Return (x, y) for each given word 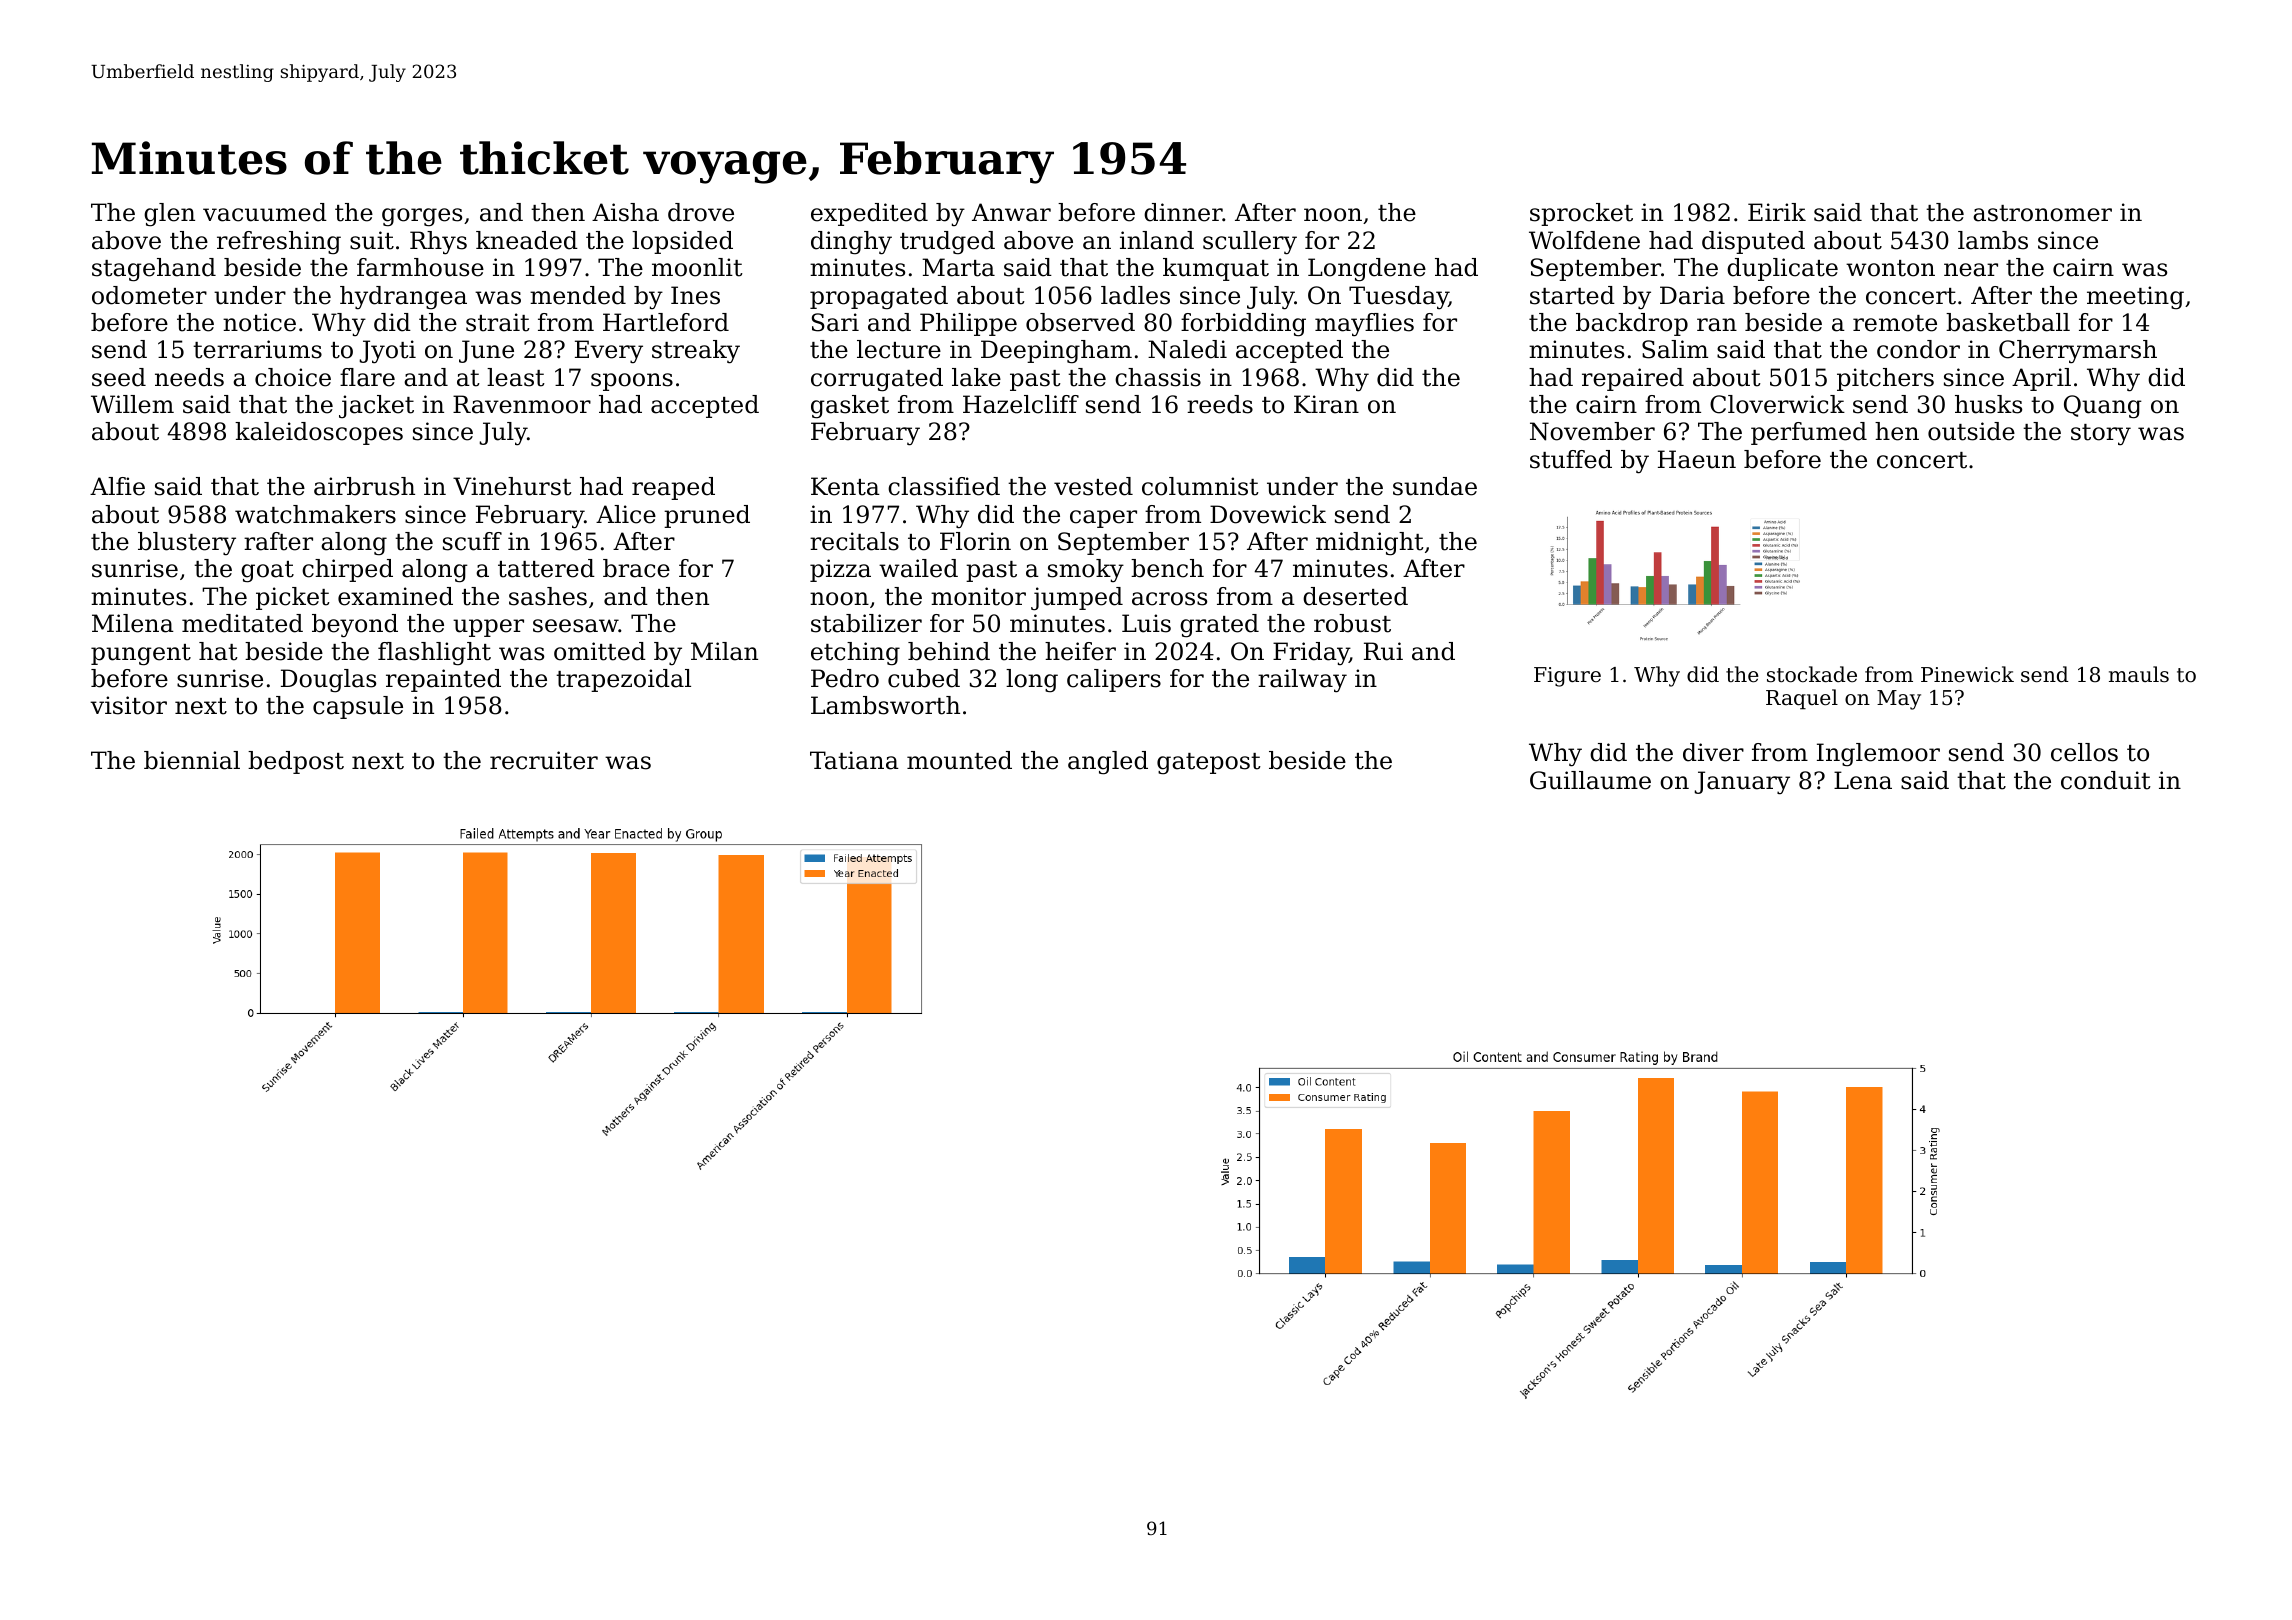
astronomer (2042, 213)
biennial (192, 760)
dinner (1183, 212)
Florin (975, 541)
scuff (472, 541)
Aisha (625, 212)
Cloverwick (1777, 404)
